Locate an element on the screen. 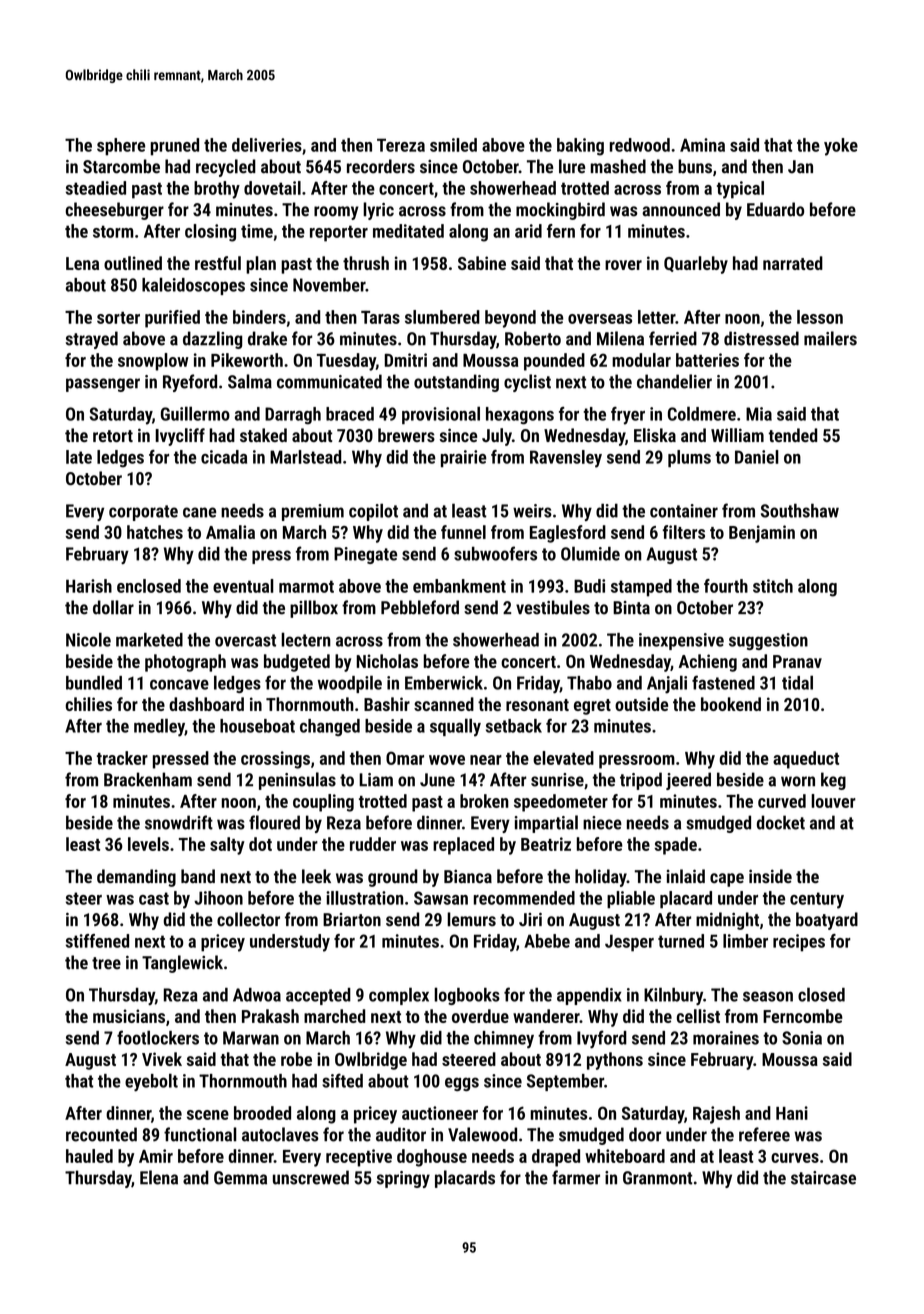 The image size is (924, 1314). corporate is located at coordinates (143, 513).
